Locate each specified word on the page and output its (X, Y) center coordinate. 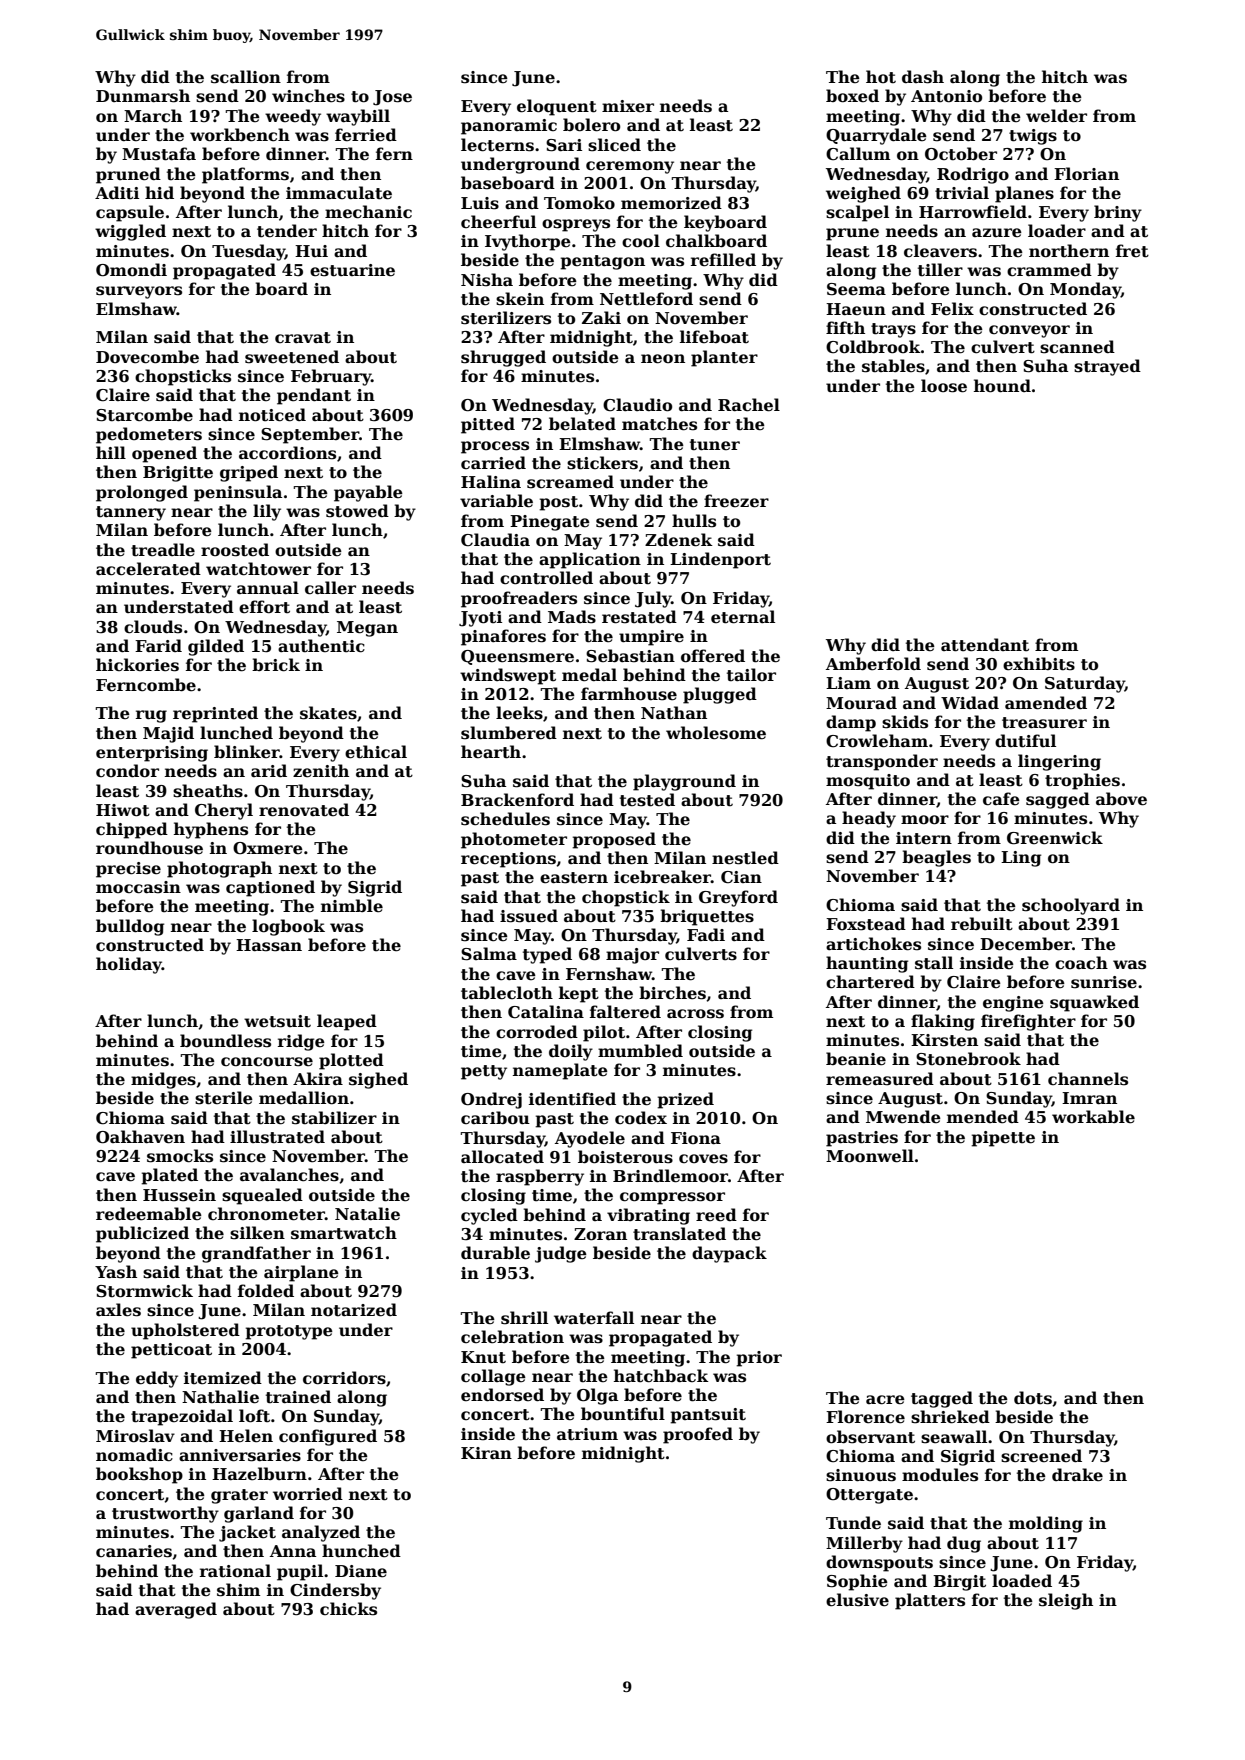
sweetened (292, 357)
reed (716, 1215)
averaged (176, 1610)
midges (163, 1080)
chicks (348, 1609)
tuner (715, 445)
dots (1033, 1398)
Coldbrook (873, 347)
